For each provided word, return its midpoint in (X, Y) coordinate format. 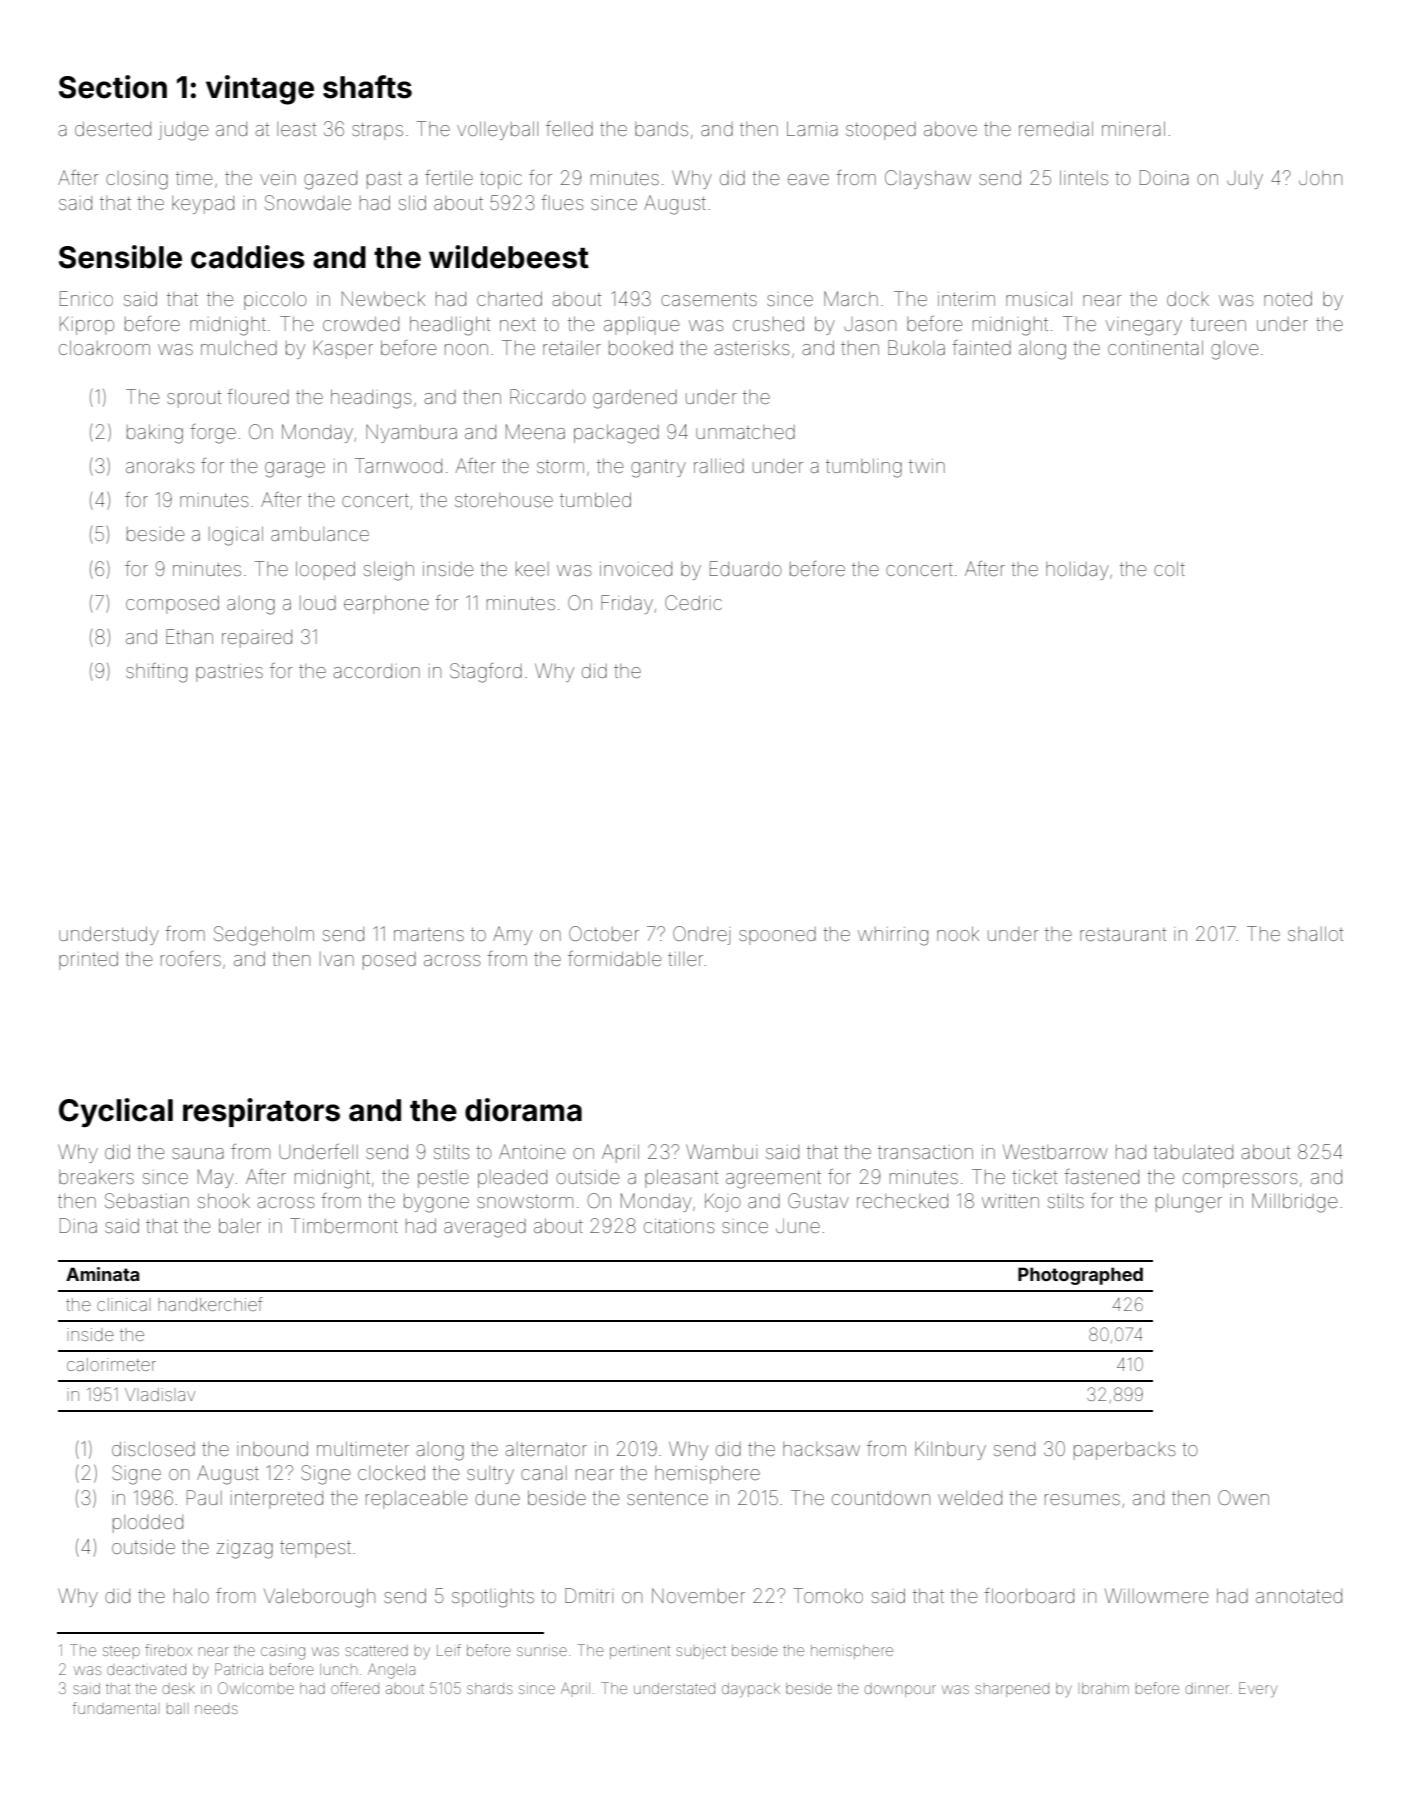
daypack (751, 1690)
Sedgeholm (264, 936)
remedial (1056, 128)
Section (113, 87)
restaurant (1123, 934)
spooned (777, 936)
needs (216, 1708)
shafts (367, 87)
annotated (1299, 1596)
